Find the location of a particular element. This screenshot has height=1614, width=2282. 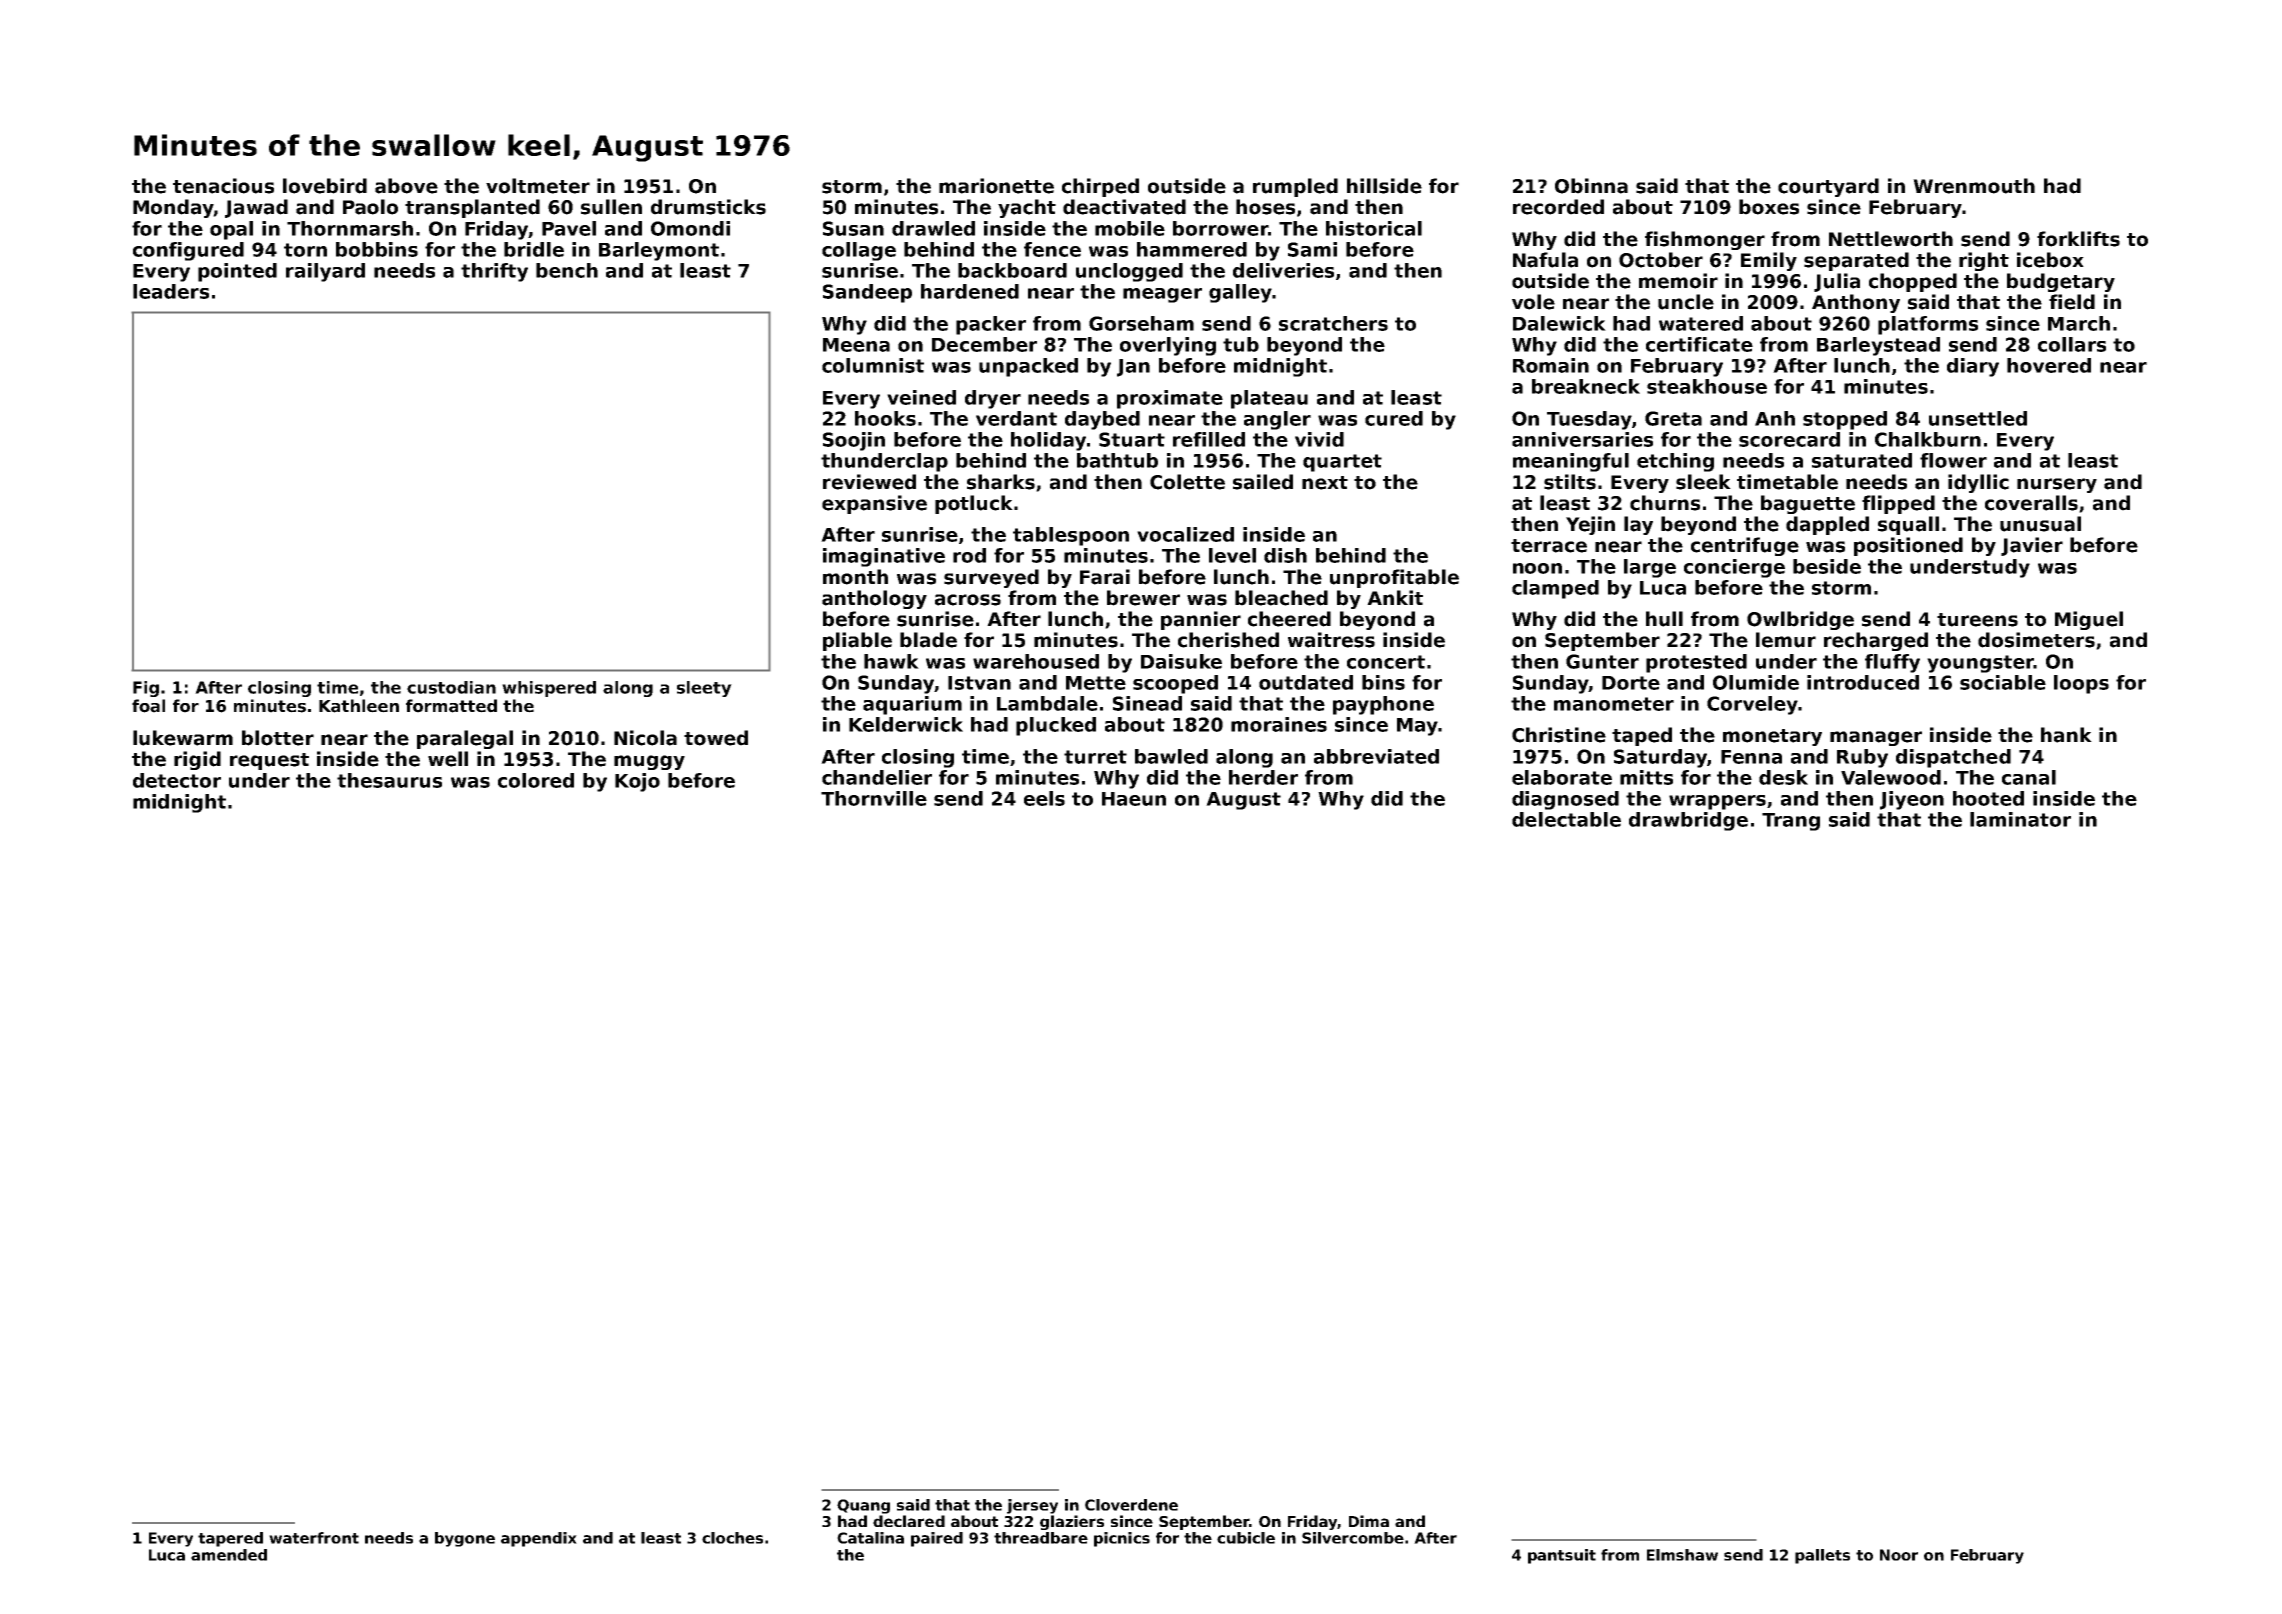

Noor is located at coordinates (1899, 1555).
